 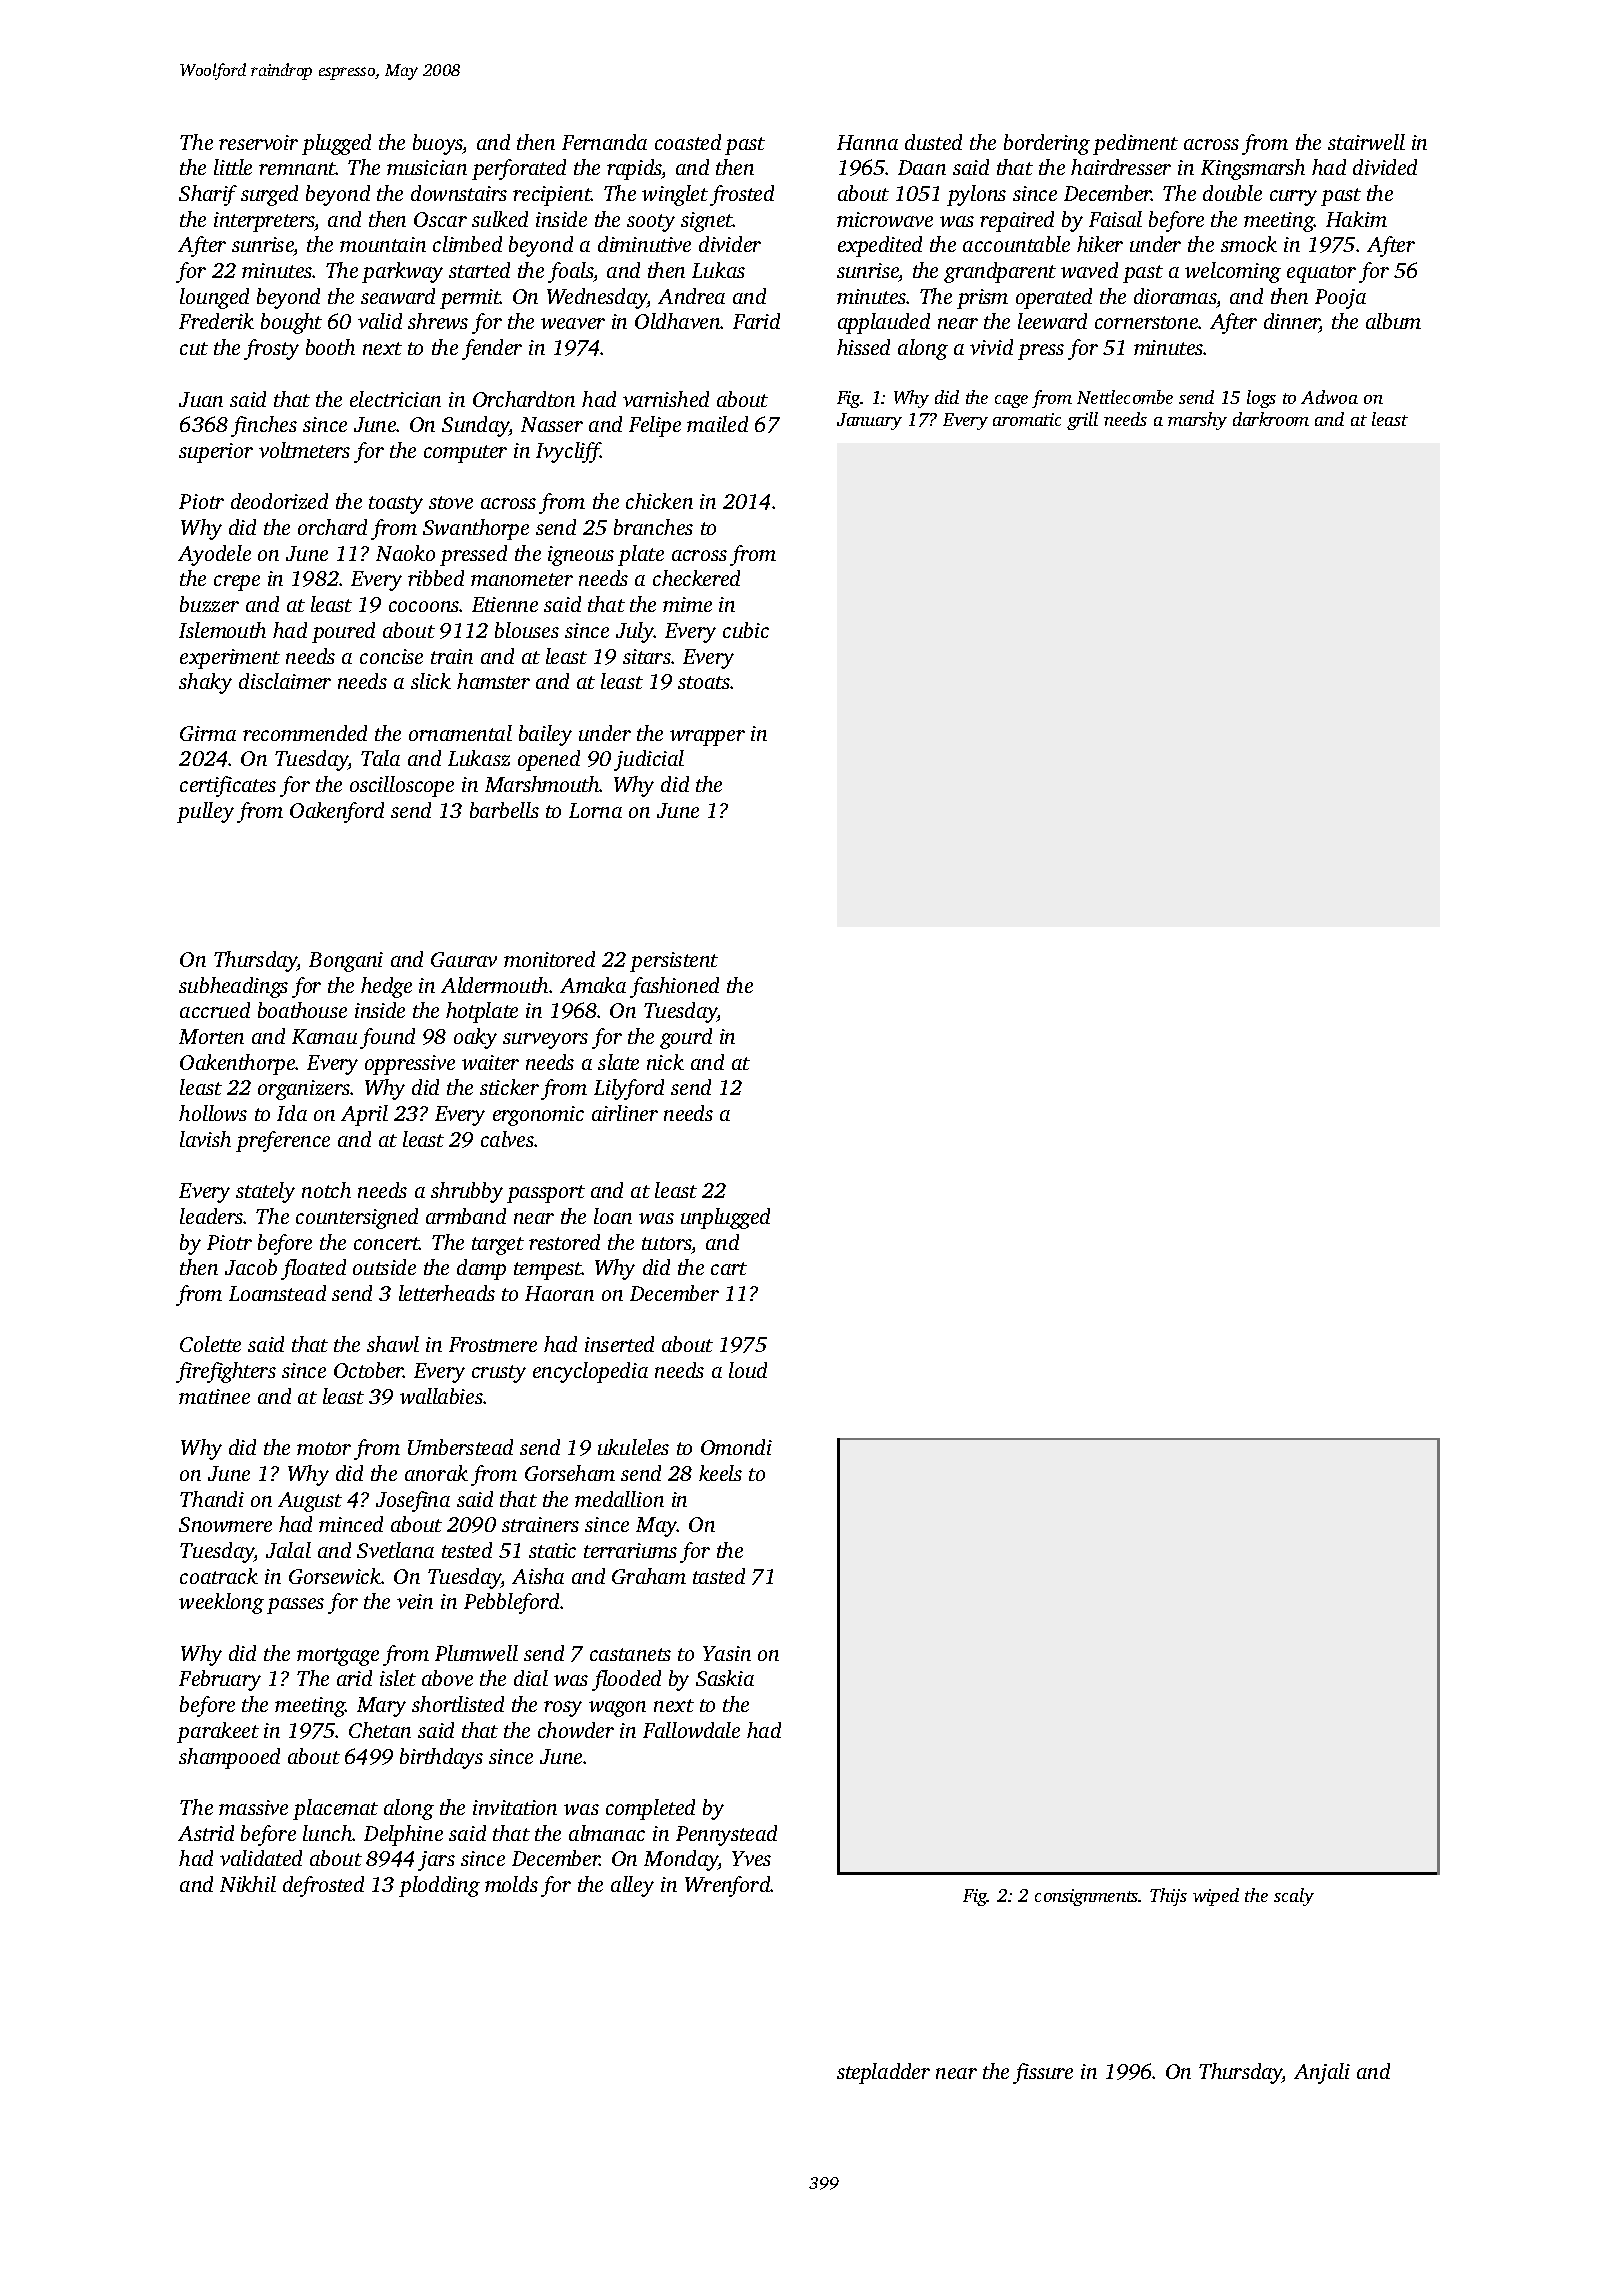 I want to click on reservoir, so click(x=258, y=142).
